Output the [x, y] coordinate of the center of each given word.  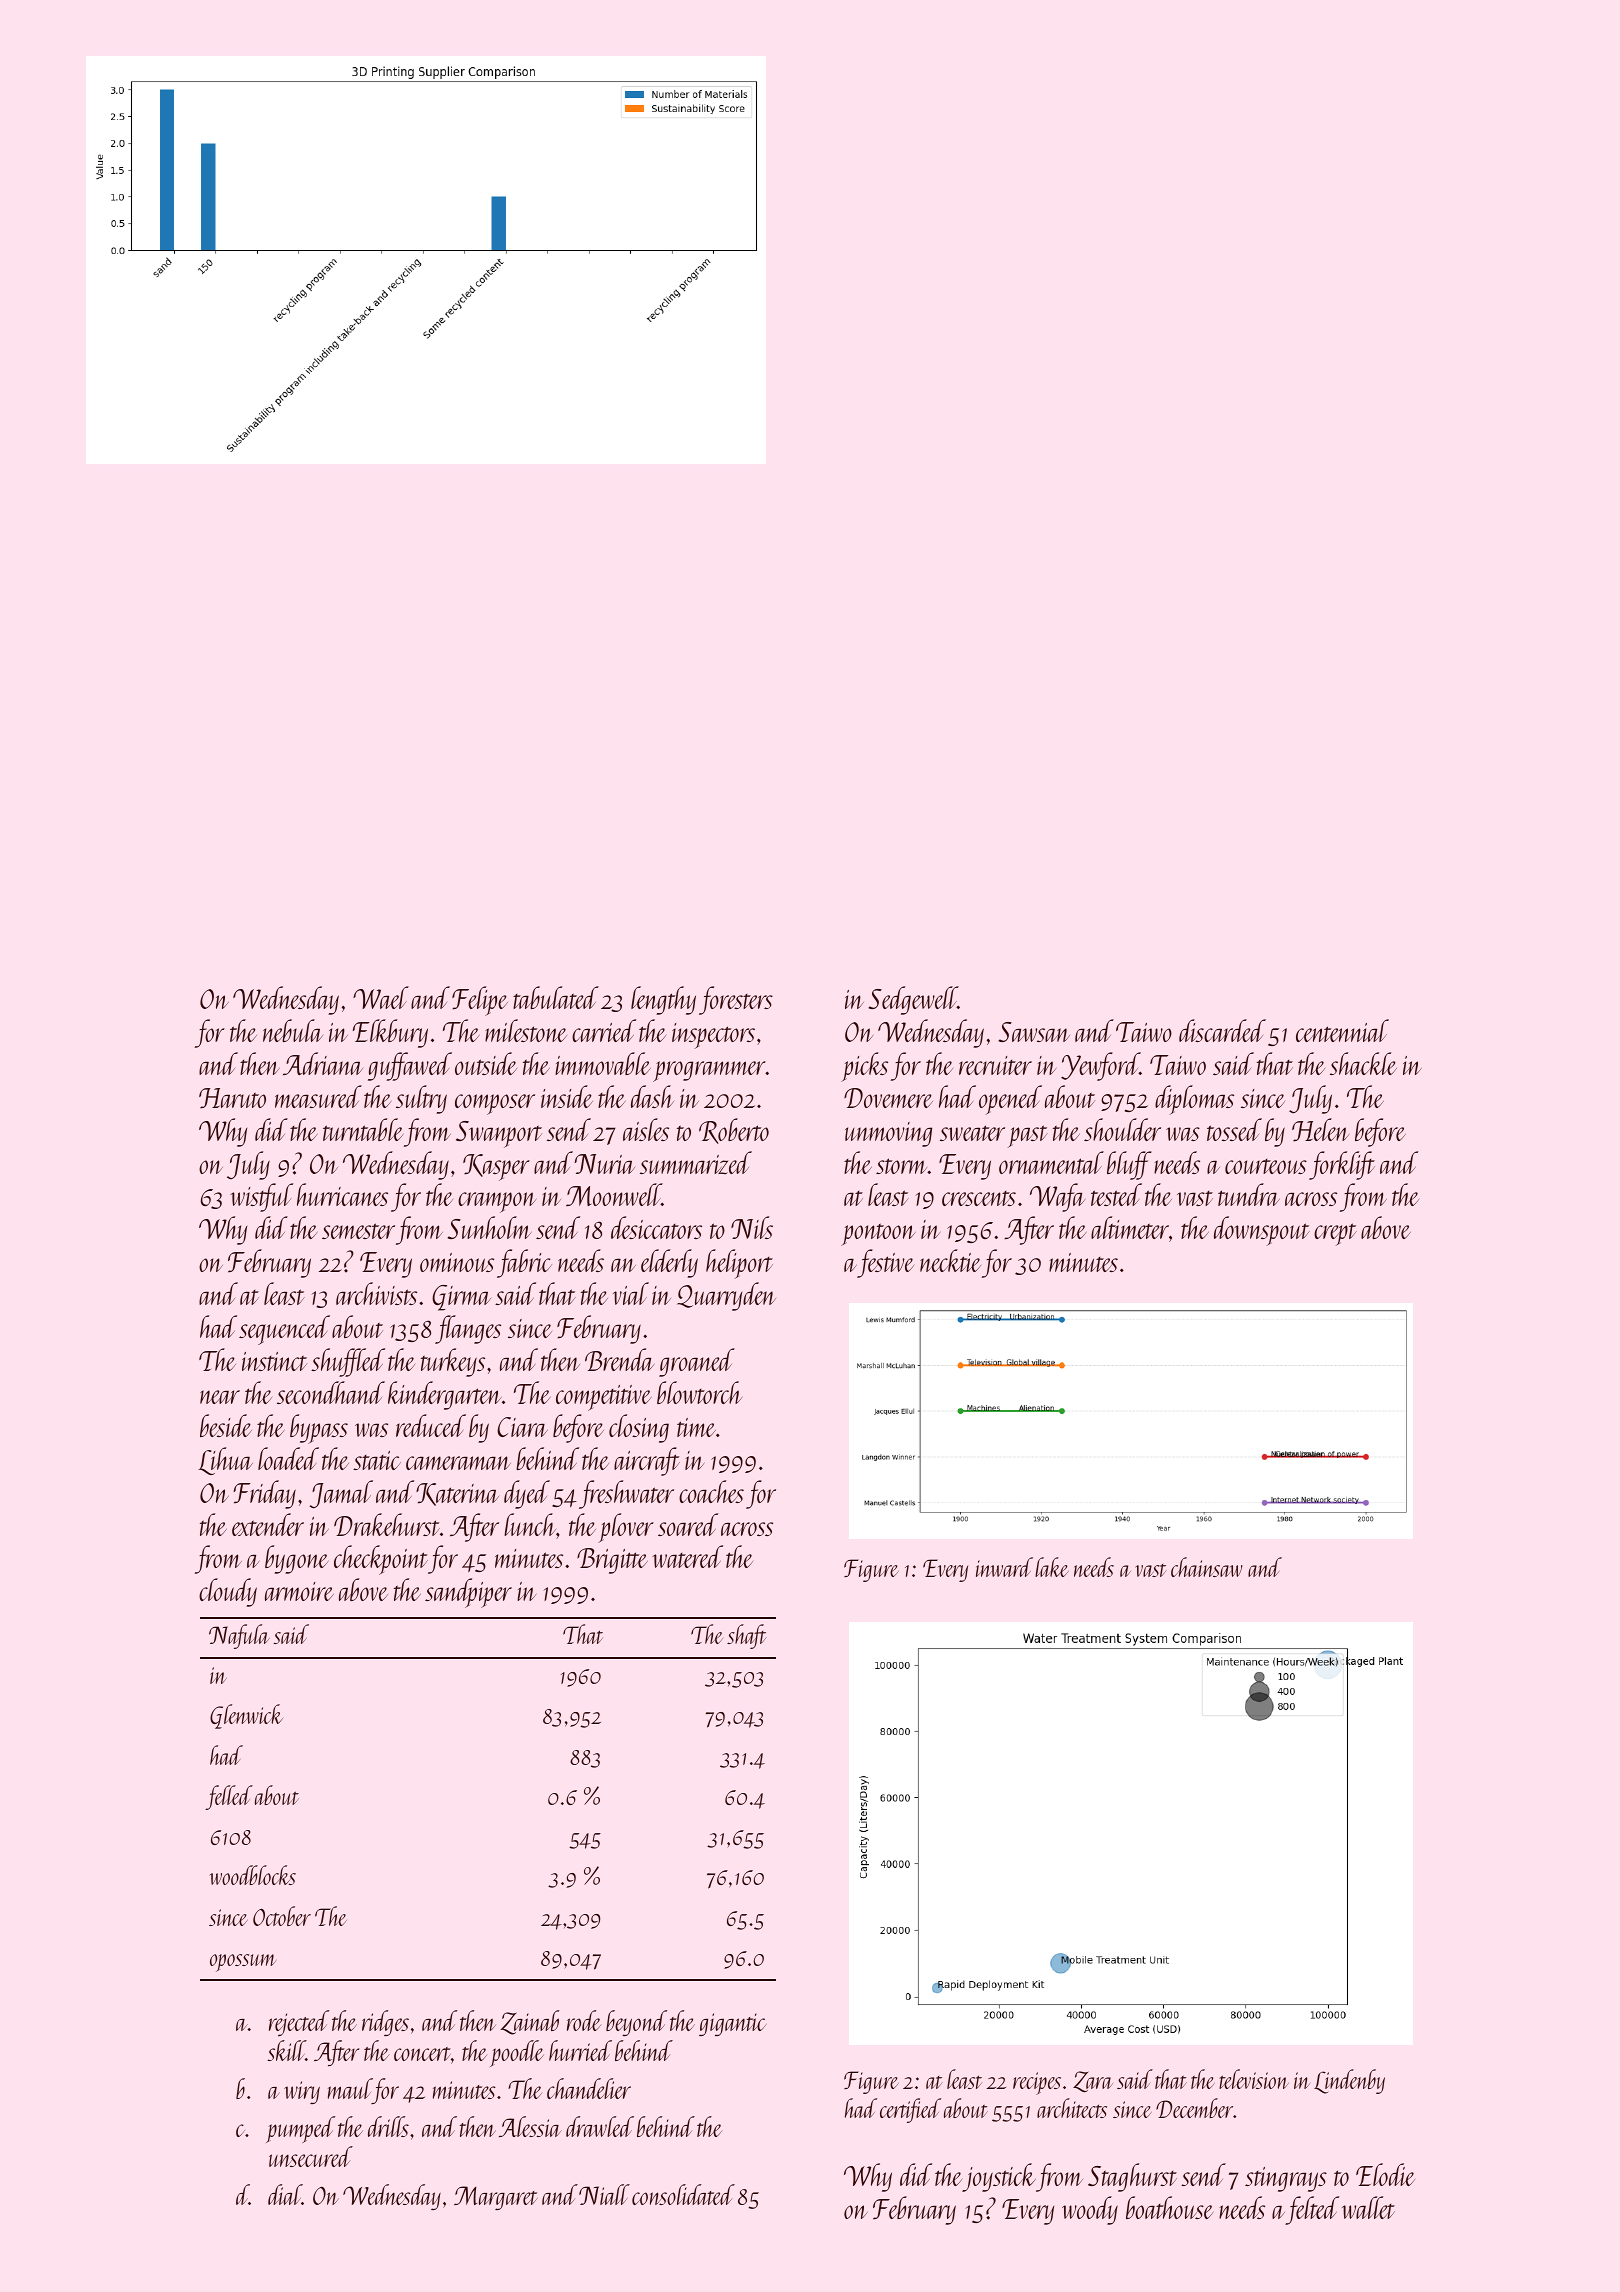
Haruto [232, 1098]
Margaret [495, 2198]
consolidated [683, 2194]
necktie [950, 1260]
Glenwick [246, 1716]
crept [1335, 1234]
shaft [747, 1636]
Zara [1093, 2081]
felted [1312, 2210]
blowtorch [699, 1392]
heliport [739, 1264]
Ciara [522, 1427]
